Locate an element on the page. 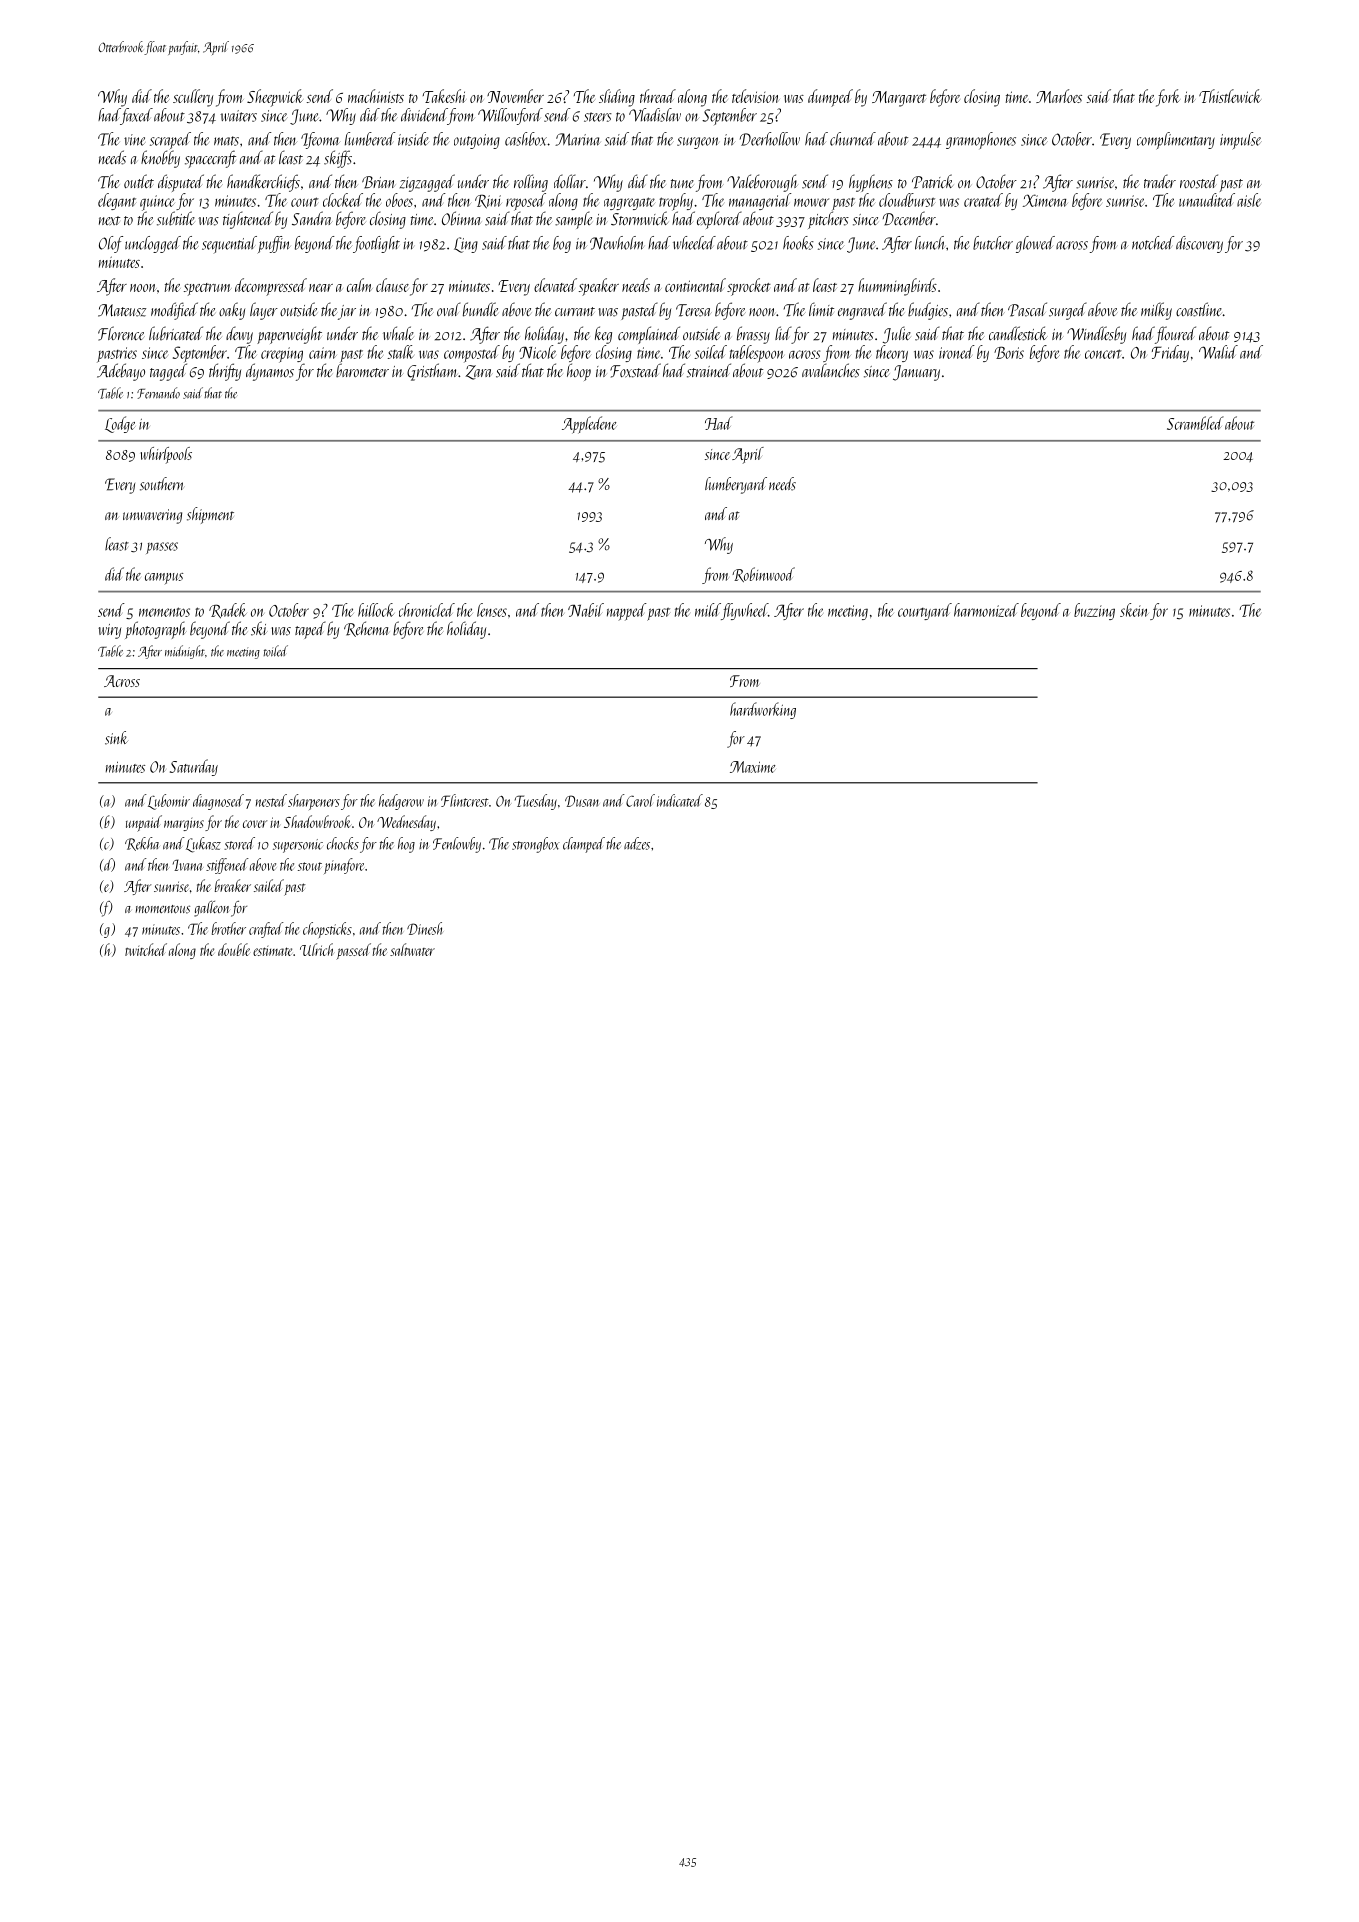 Image resolution: width=1359 pixels, height=1922 pixels. thread is located at coordinates (658, 96).
